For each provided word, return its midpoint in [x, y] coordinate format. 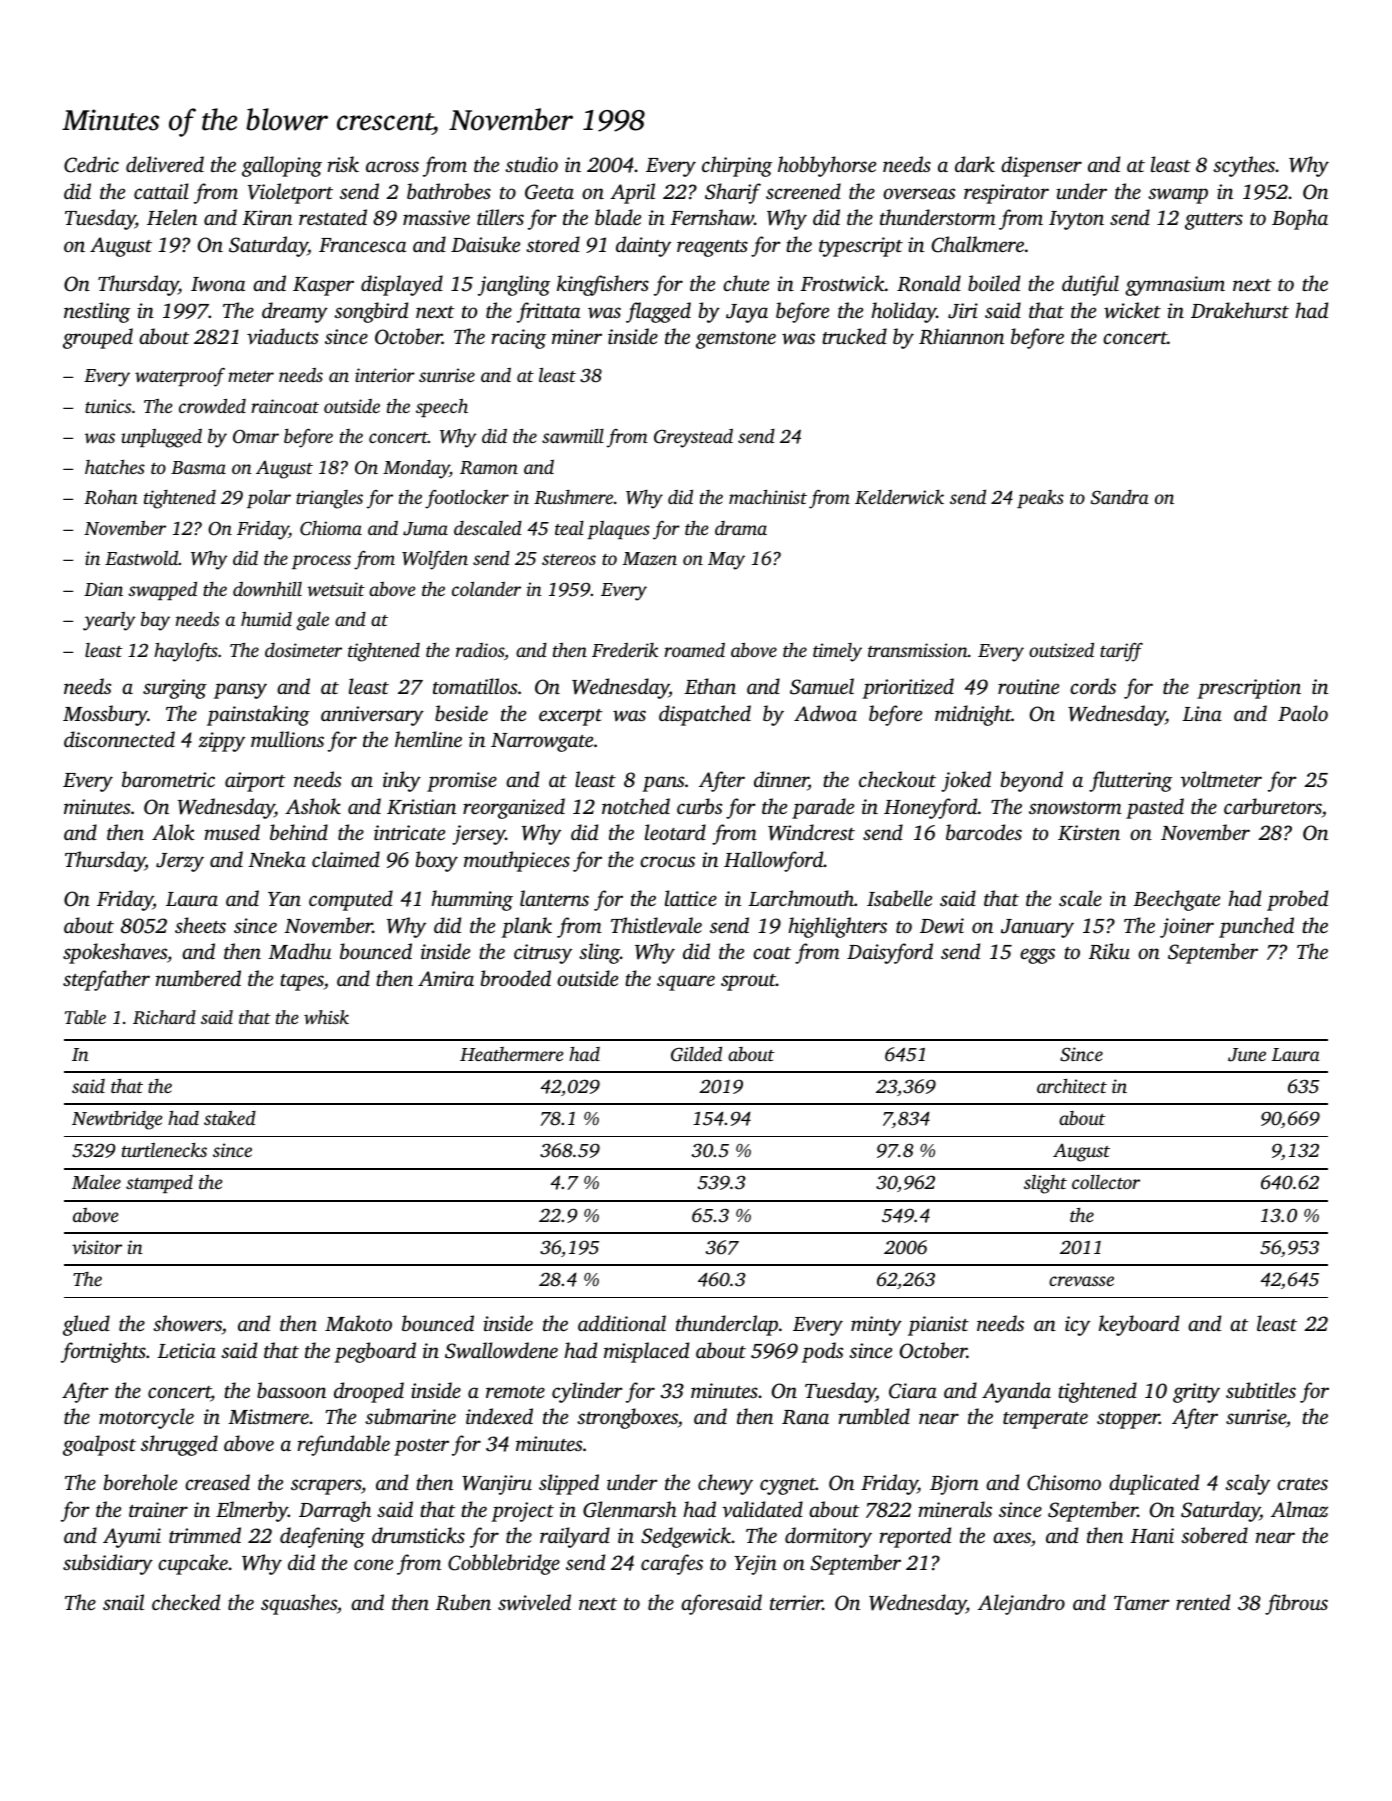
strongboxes [627, 1418]
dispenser [1041, 166]
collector [1106, 1182]
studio [531, 164]
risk [343, 164]
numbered [198, 978]
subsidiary [108, 1564]
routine [1028, 686]
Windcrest [811, 832]
